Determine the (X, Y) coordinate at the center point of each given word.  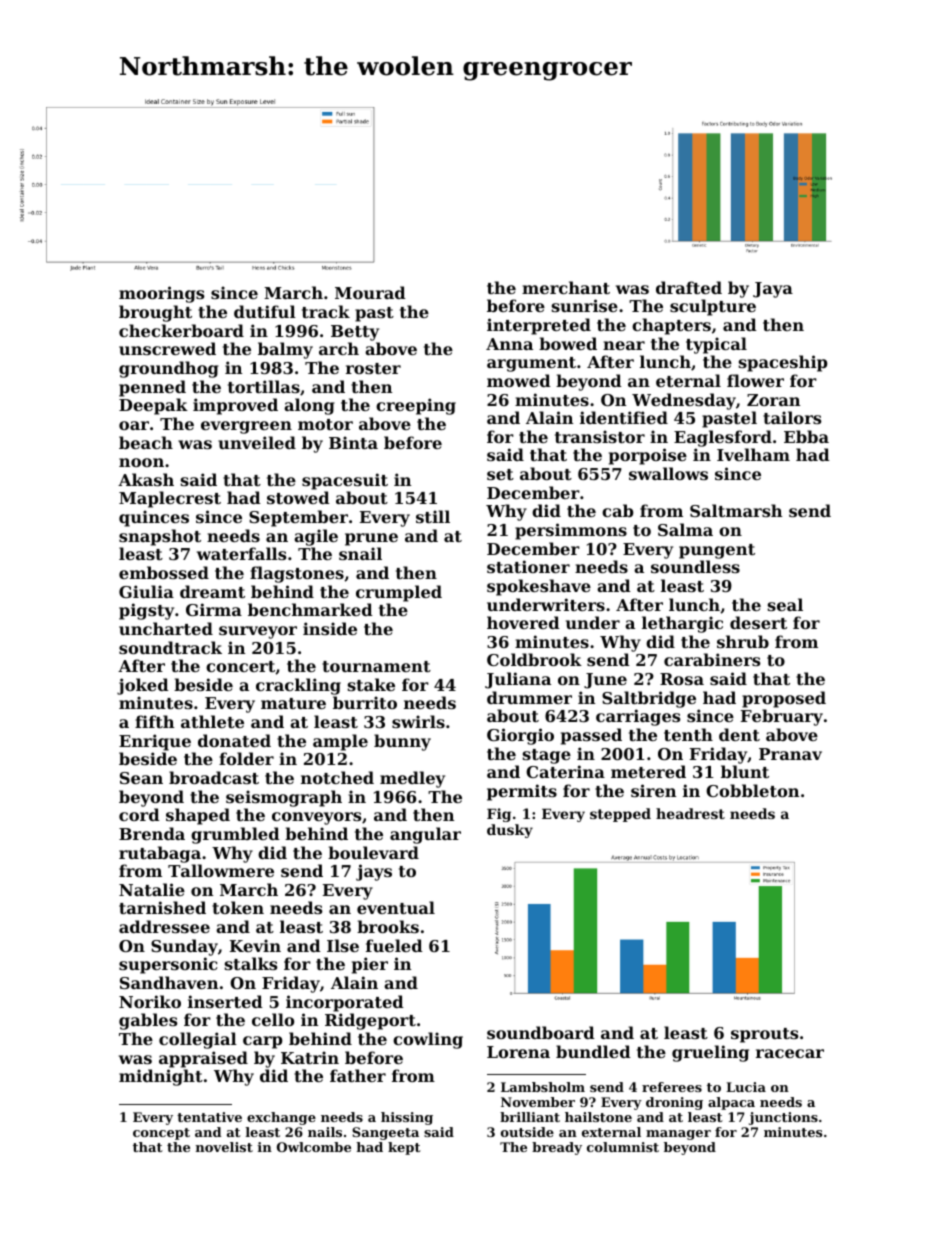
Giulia (146, 591)
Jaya (773, 290)
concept (161, 1134)
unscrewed (167, 348)
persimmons (571, 531)
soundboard (541, 1032)
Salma (685, 529)
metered (648, 771)
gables (148, 1021)
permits (522, 792)
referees (672, 1087)
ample (340, 742)
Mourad (370, 292)
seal (785, 604)
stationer (528, 566)
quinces (154, 518)
